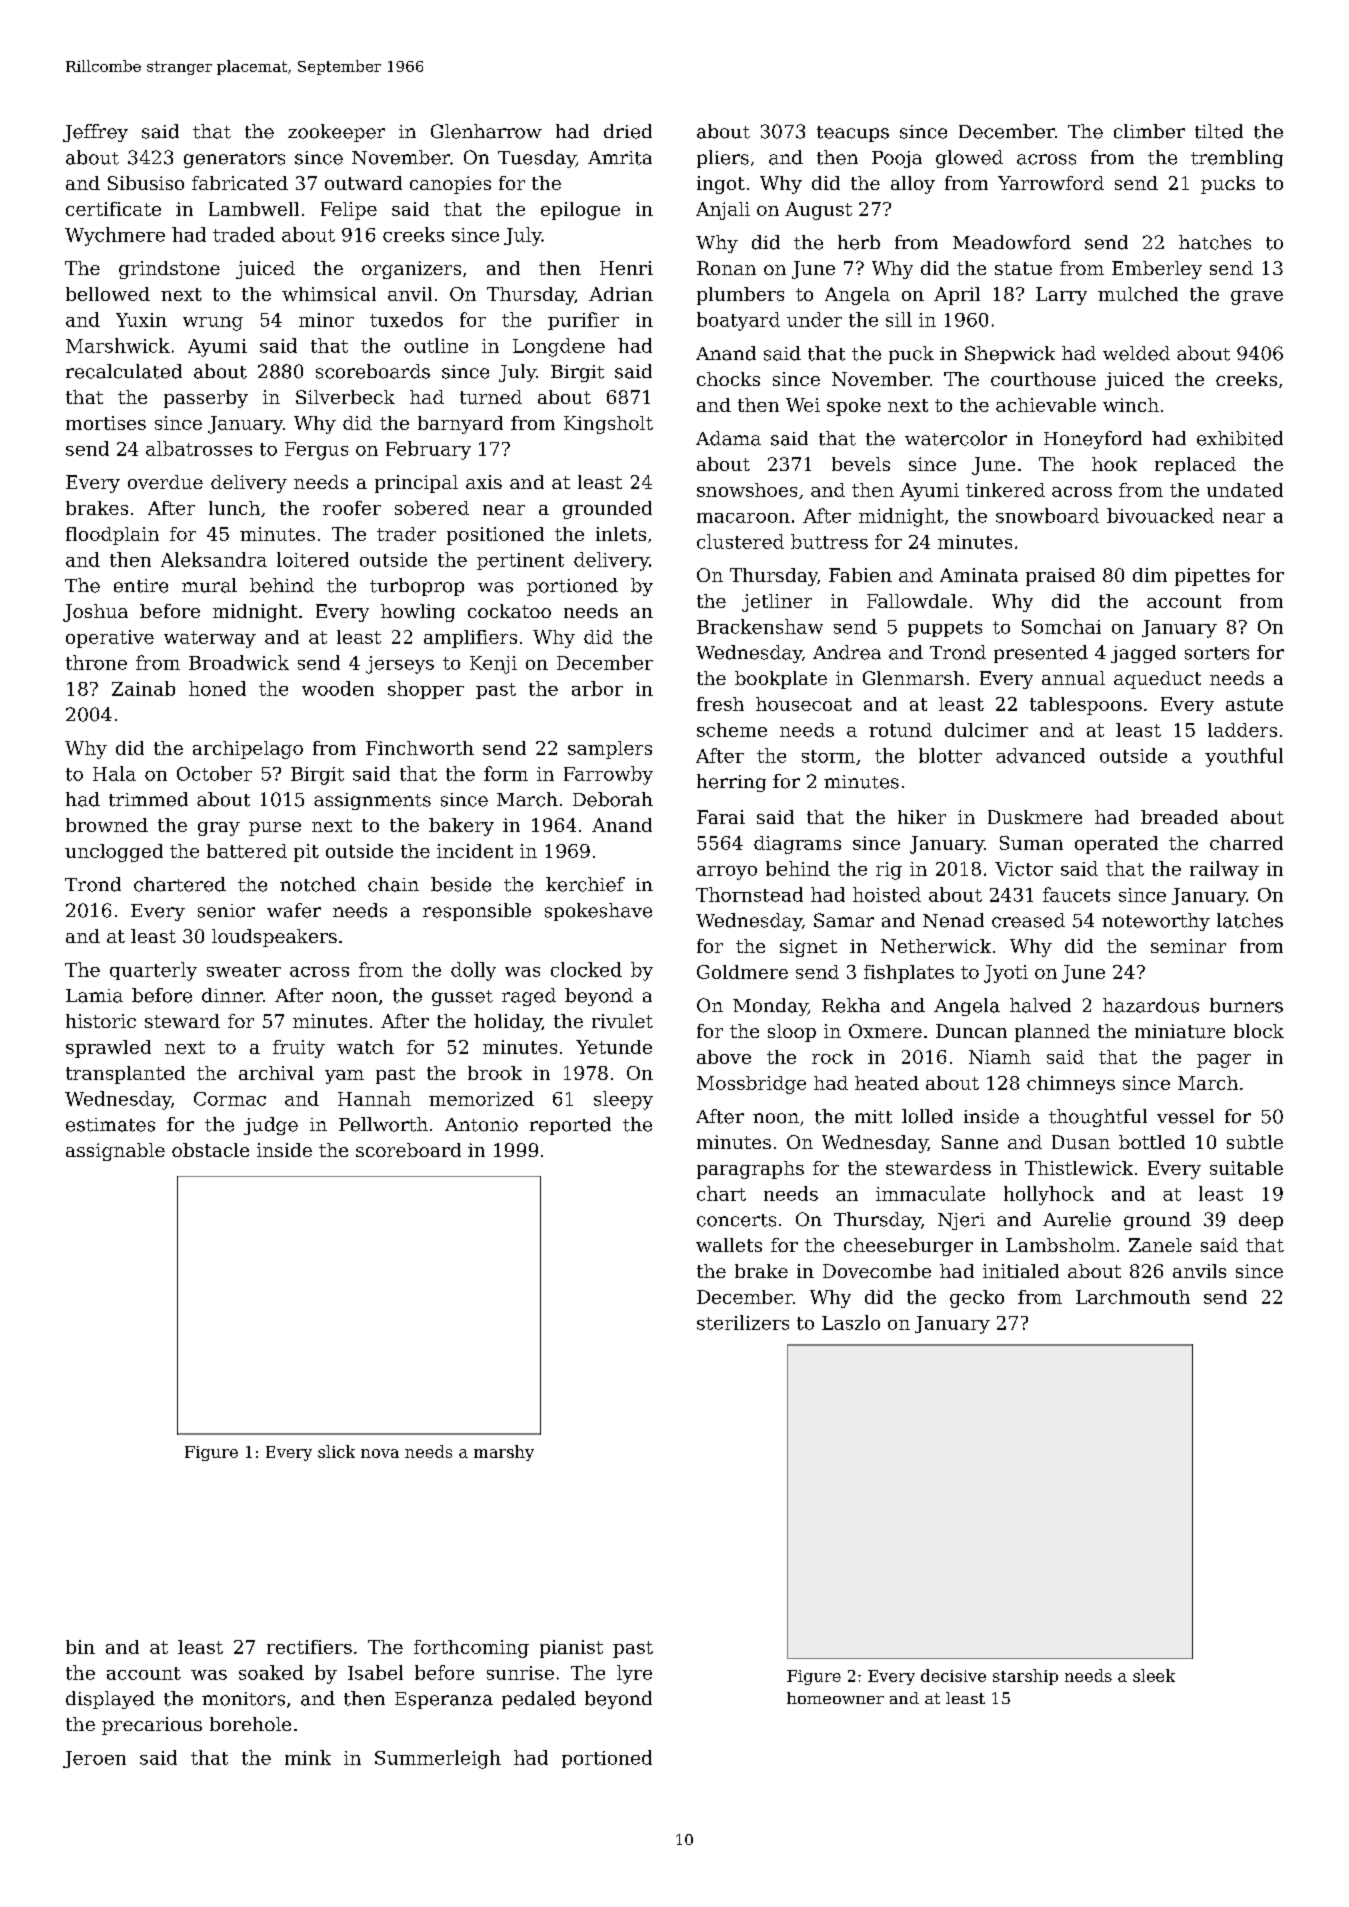  What do you see at coordinates (94, 1759) in the page?
I see `Jeroen` at bounding box center [94, 1759].
